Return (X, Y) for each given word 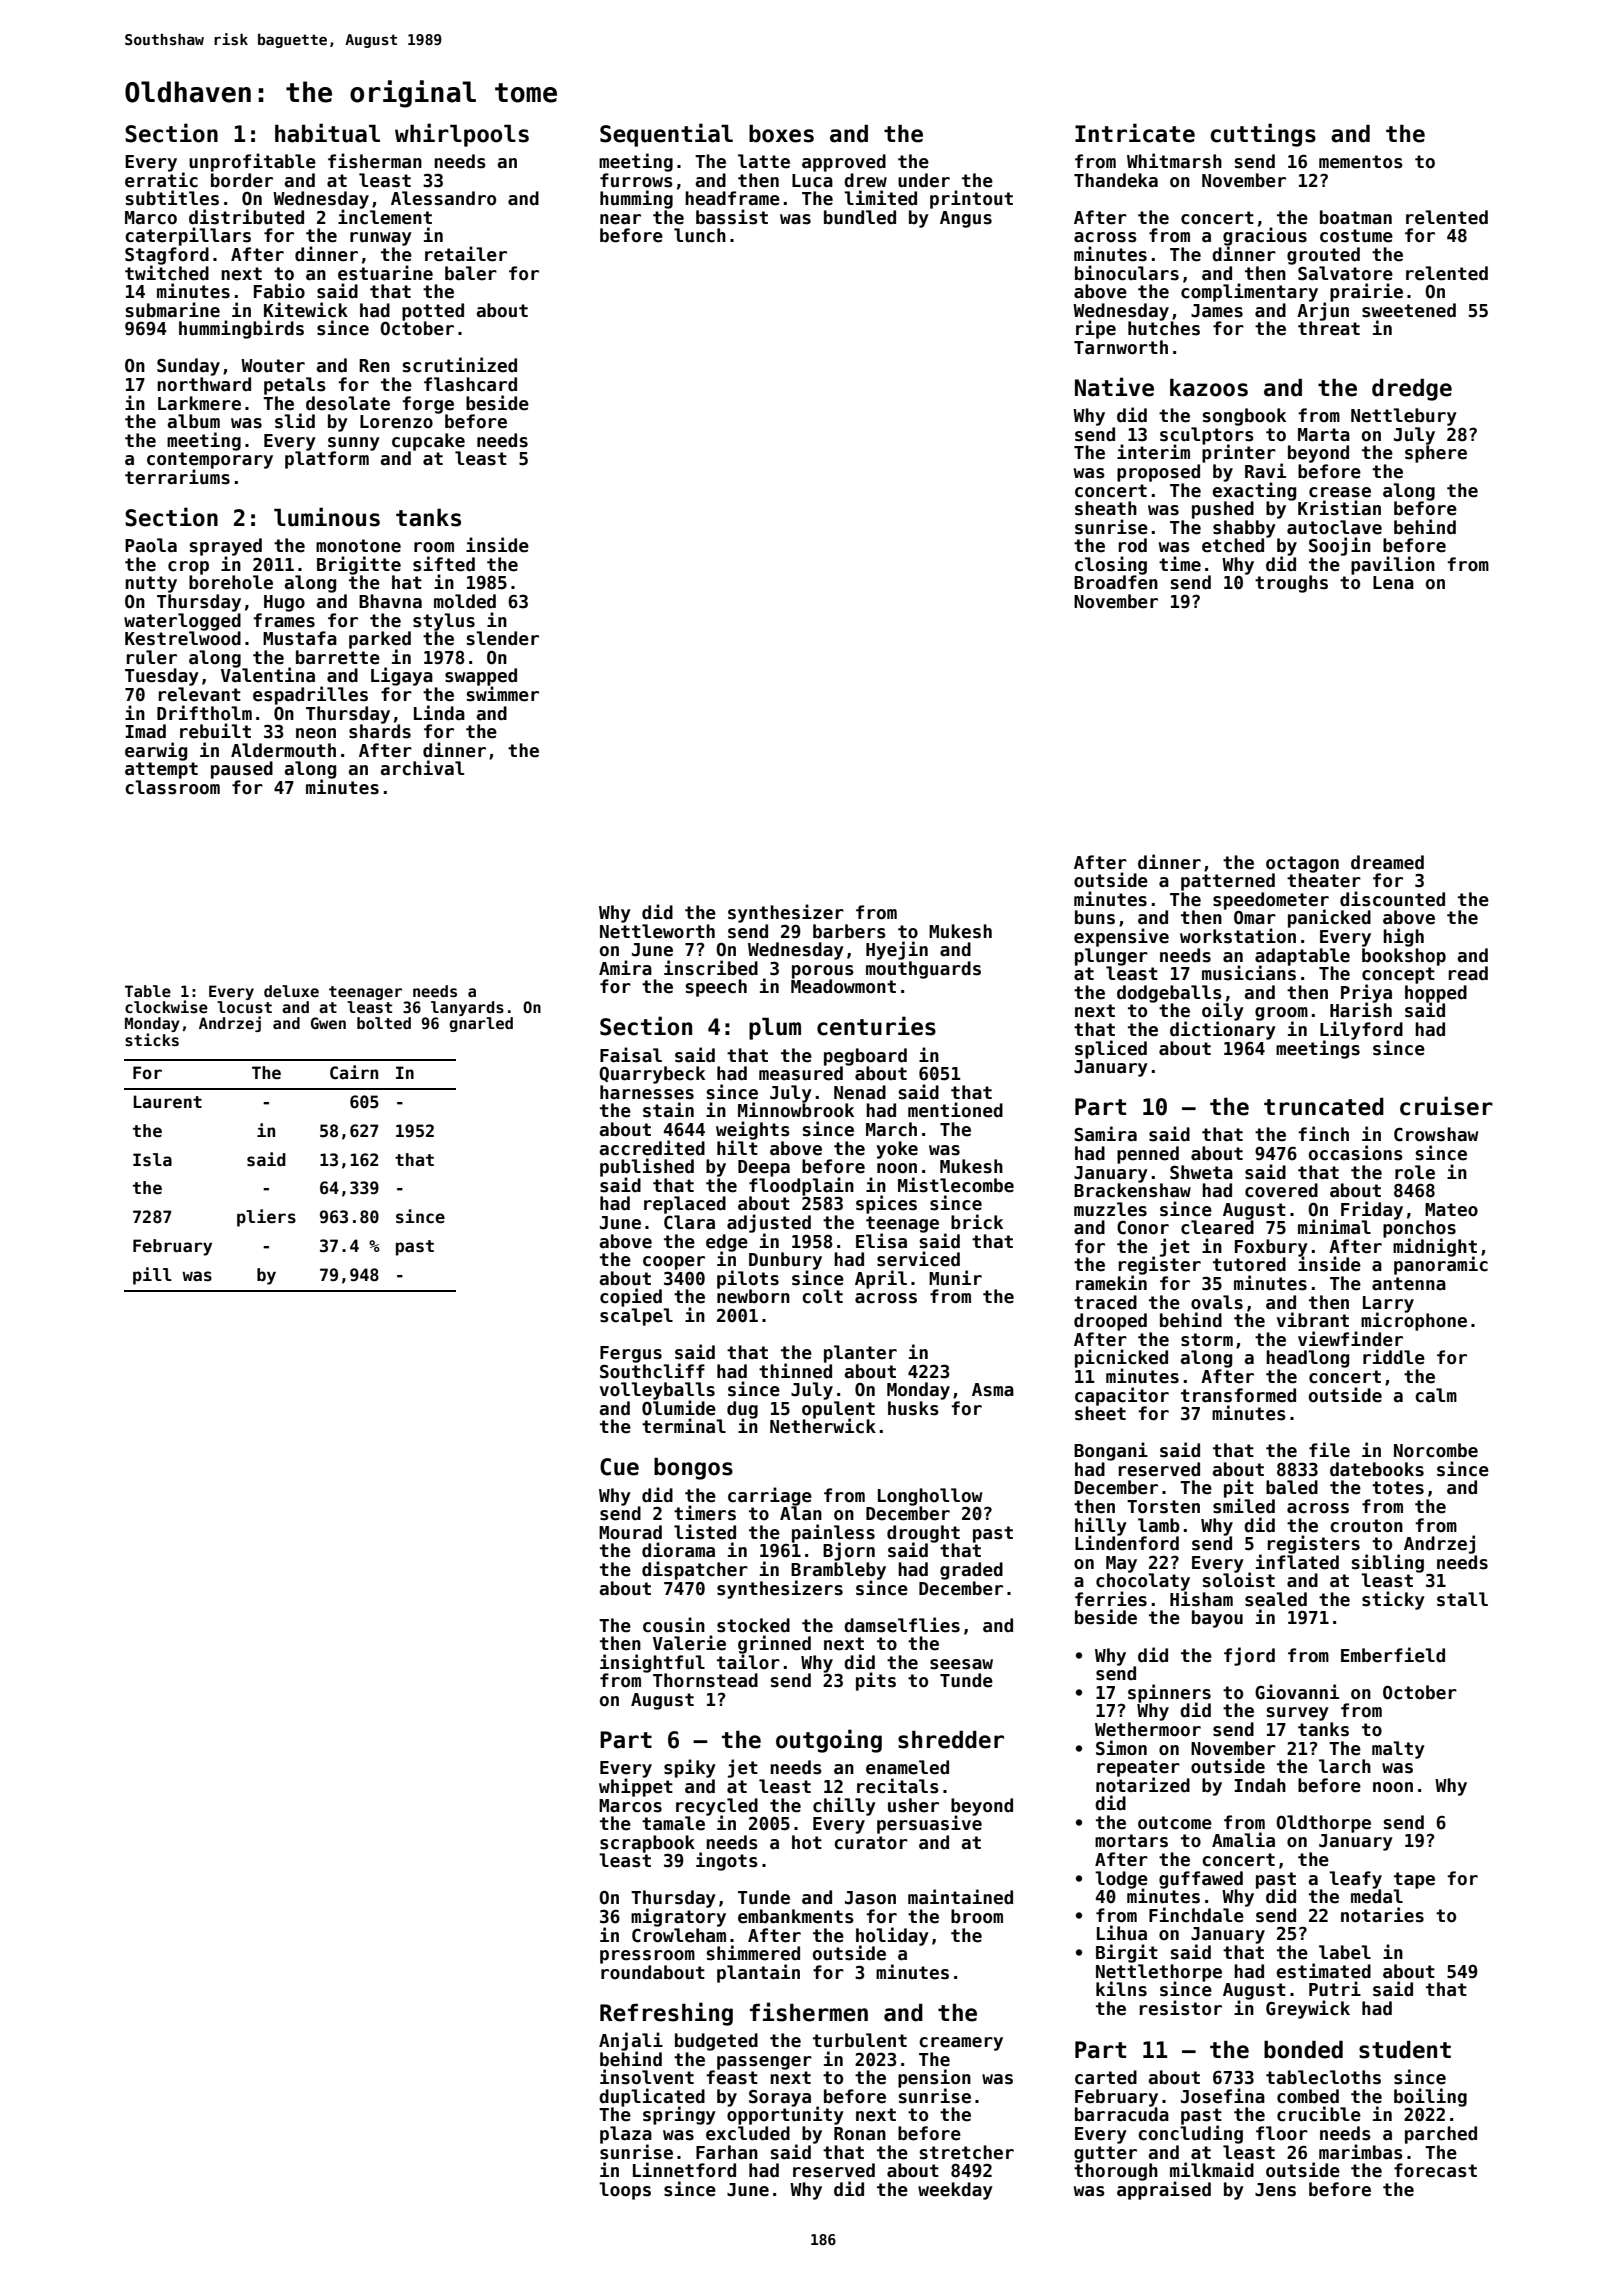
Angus (966, 219)
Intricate (1135, 133)
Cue (619, 1467)
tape (1414, 1880)
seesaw (961, 1664)
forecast (1435, 2170)
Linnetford (684, 2170)
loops (625, 2191)
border (242, 180)
